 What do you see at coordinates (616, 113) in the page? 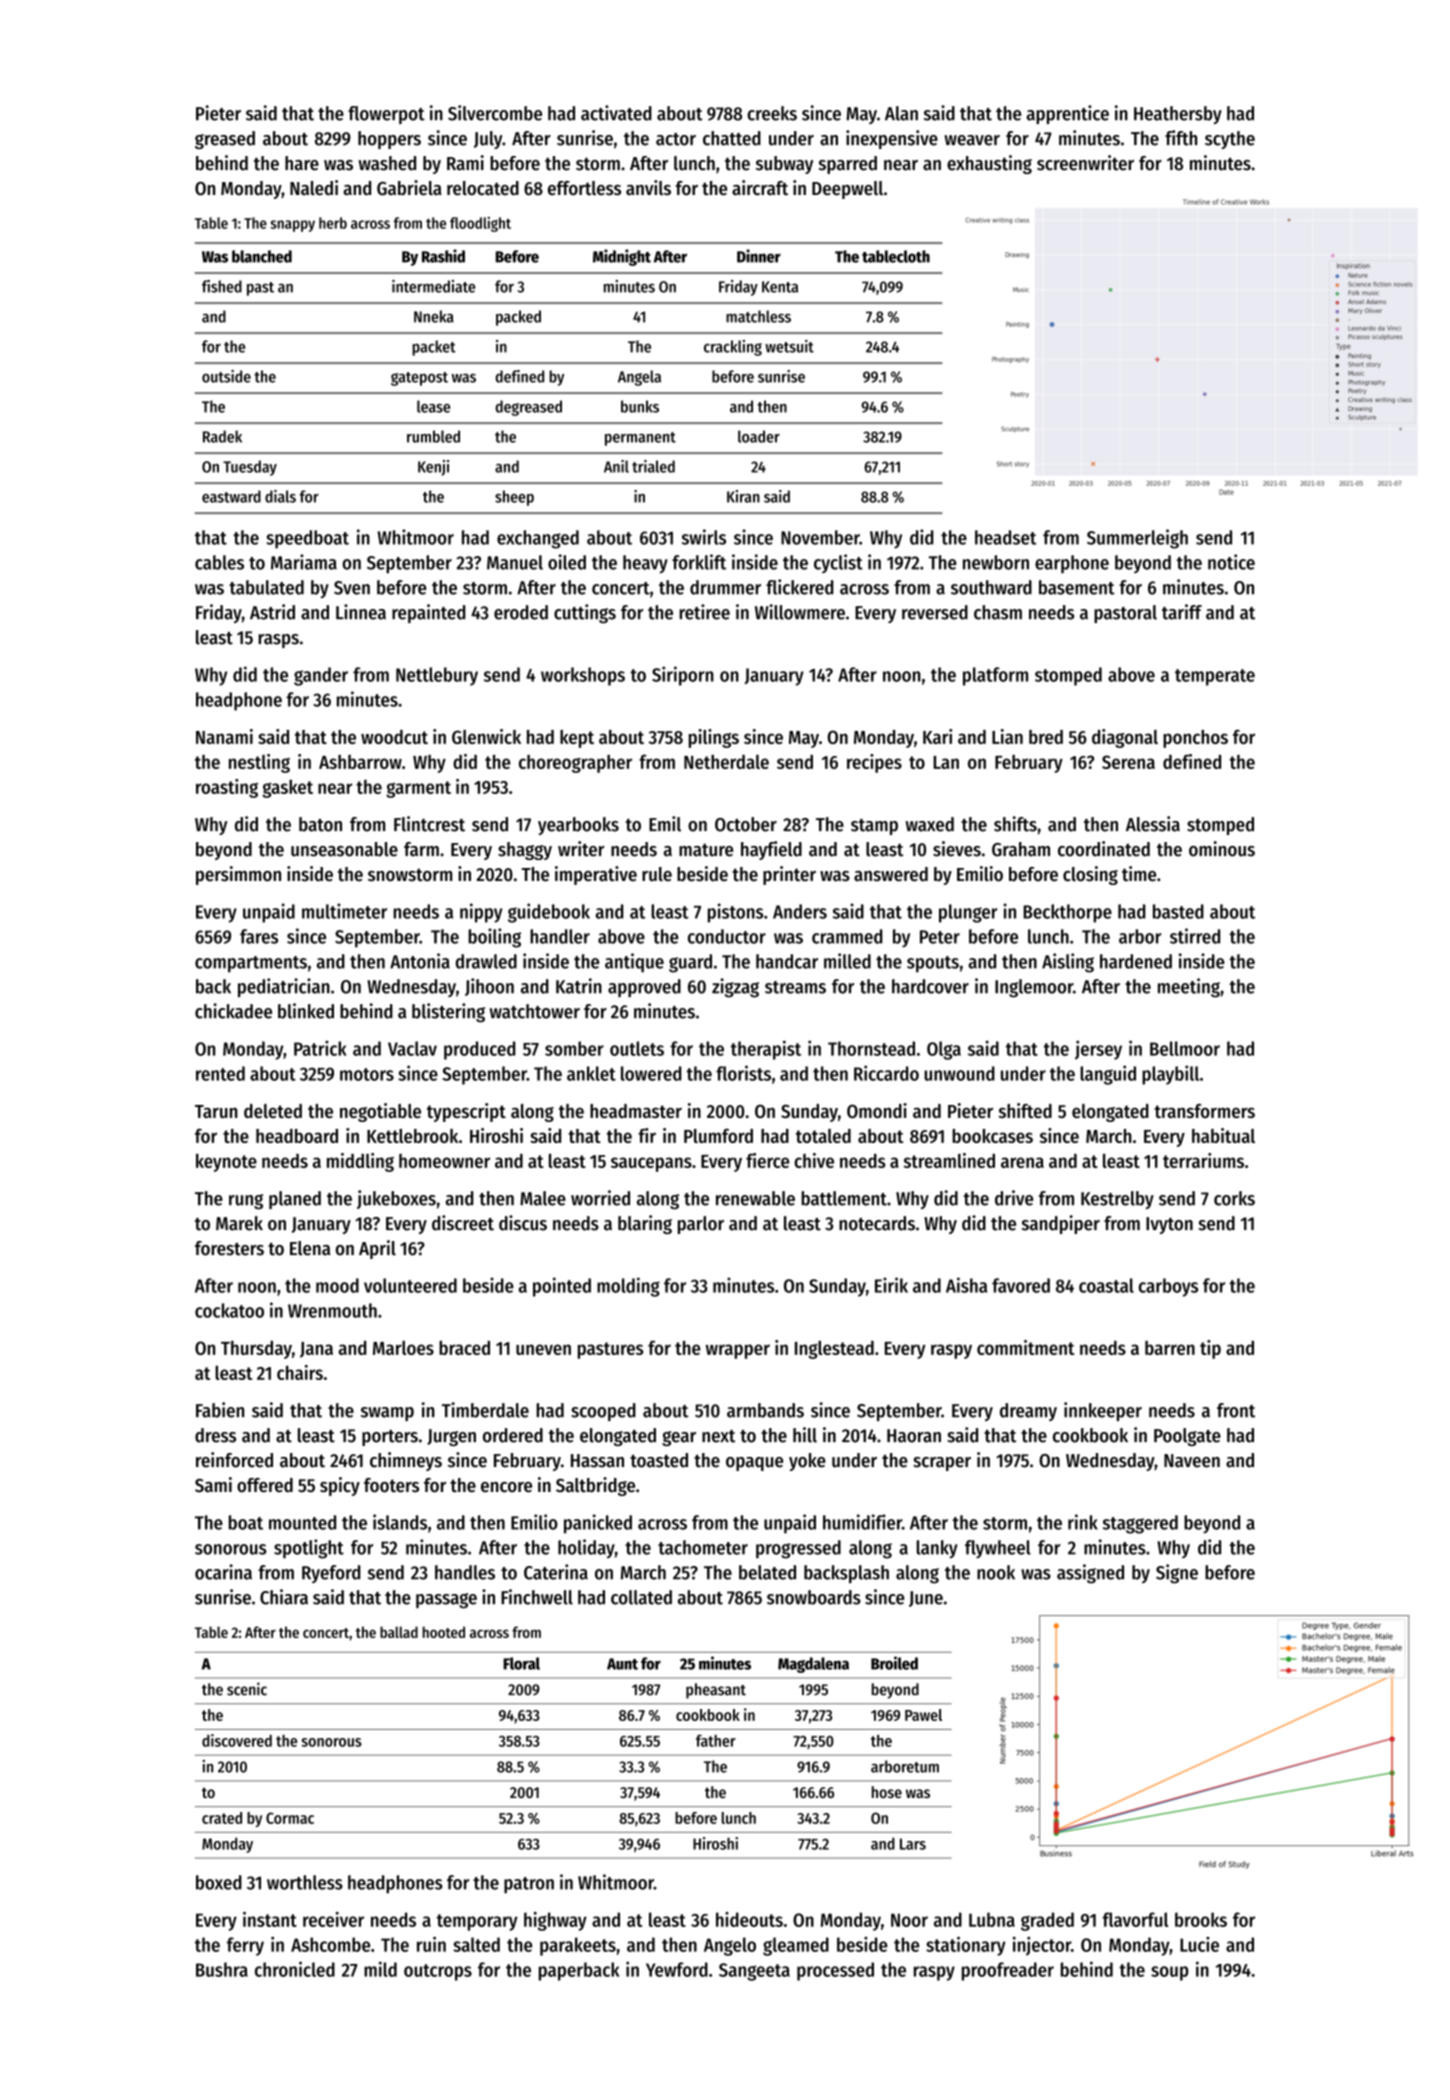
I see `activated` at bounding box center [616, 113].
